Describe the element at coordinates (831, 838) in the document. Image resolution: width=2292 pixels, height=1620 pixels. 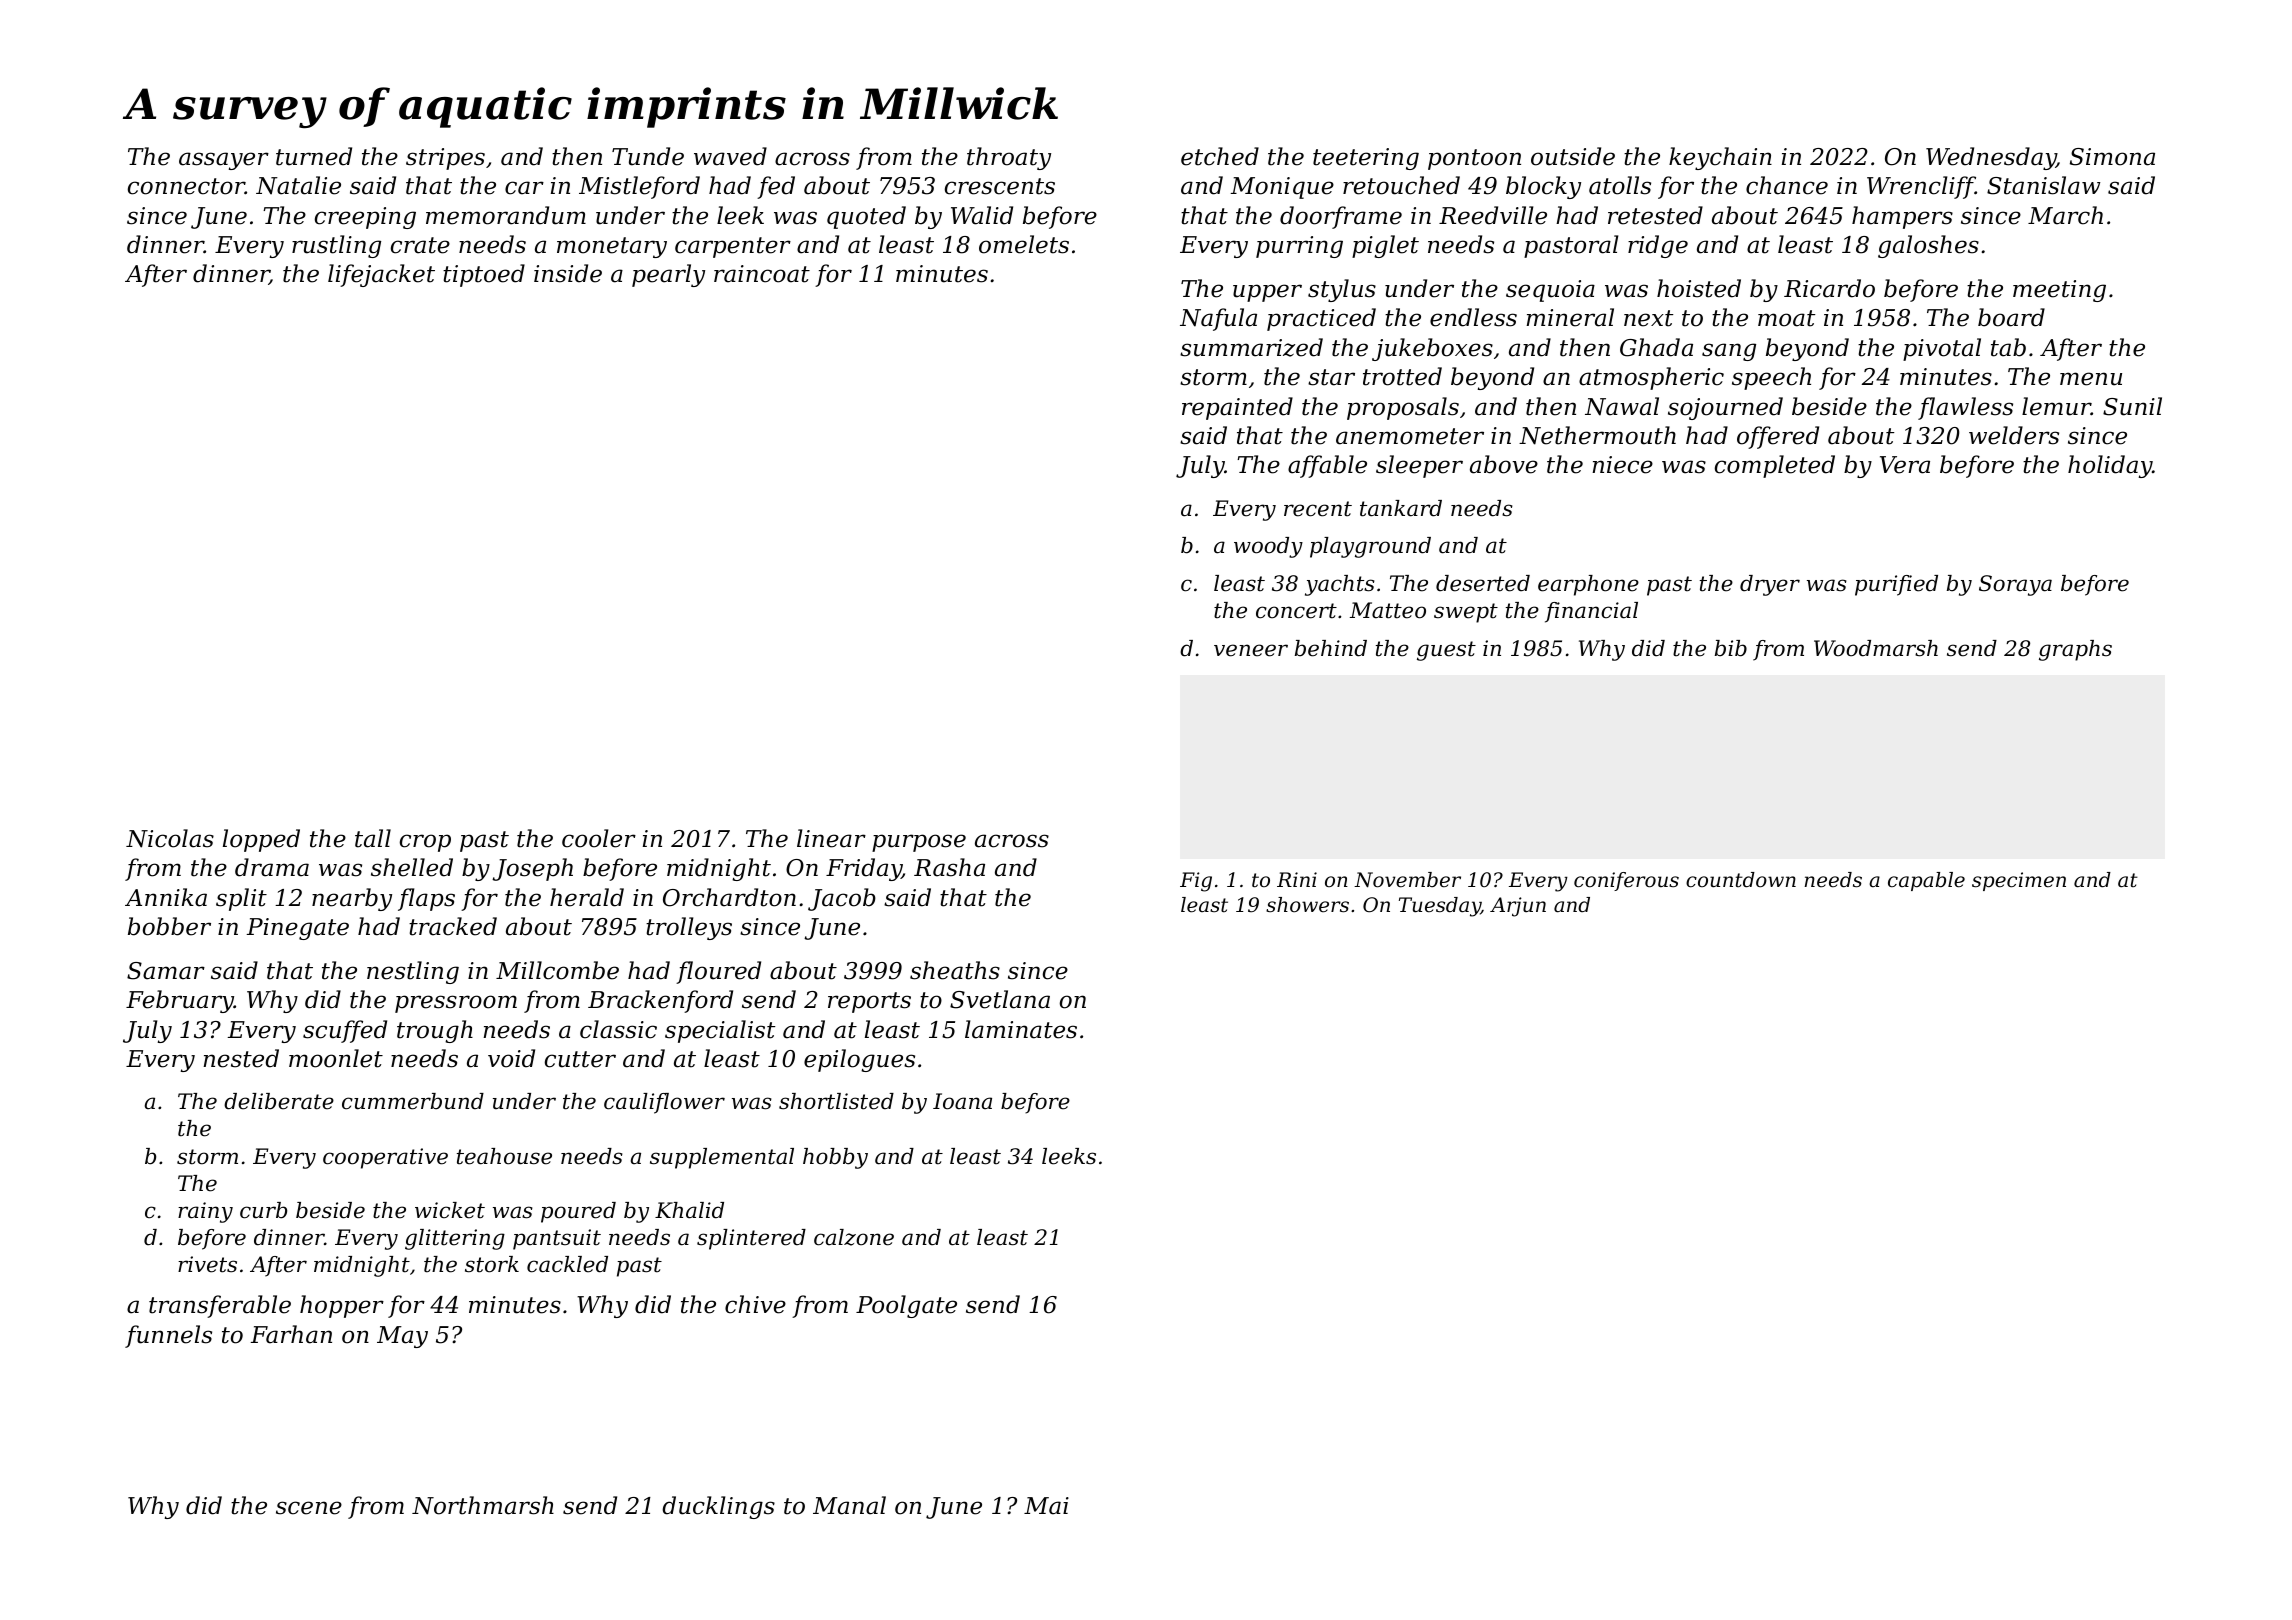
I see `linear` at that location.
